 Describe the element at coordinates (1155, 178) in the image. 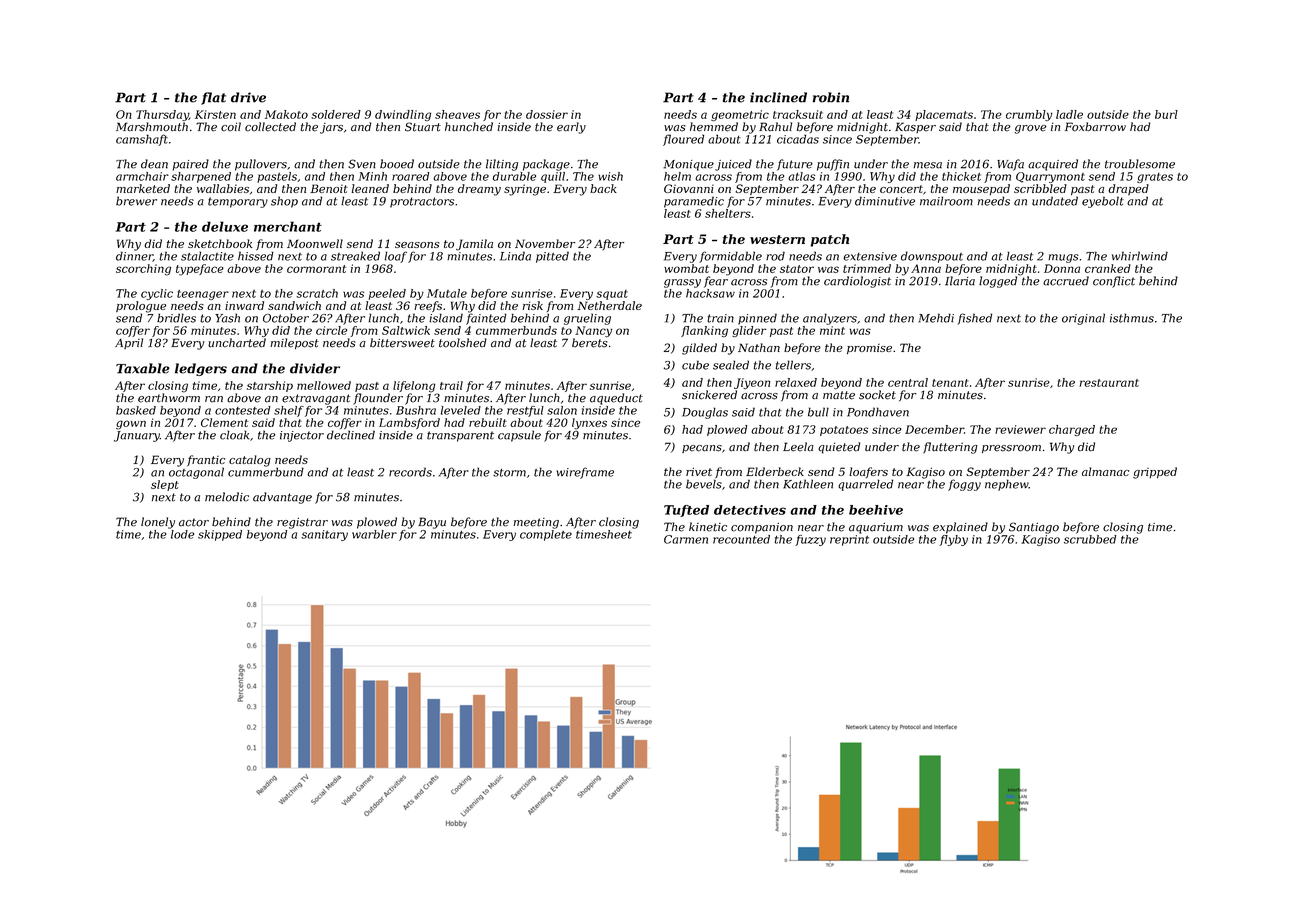

I see `grates` at that location.
